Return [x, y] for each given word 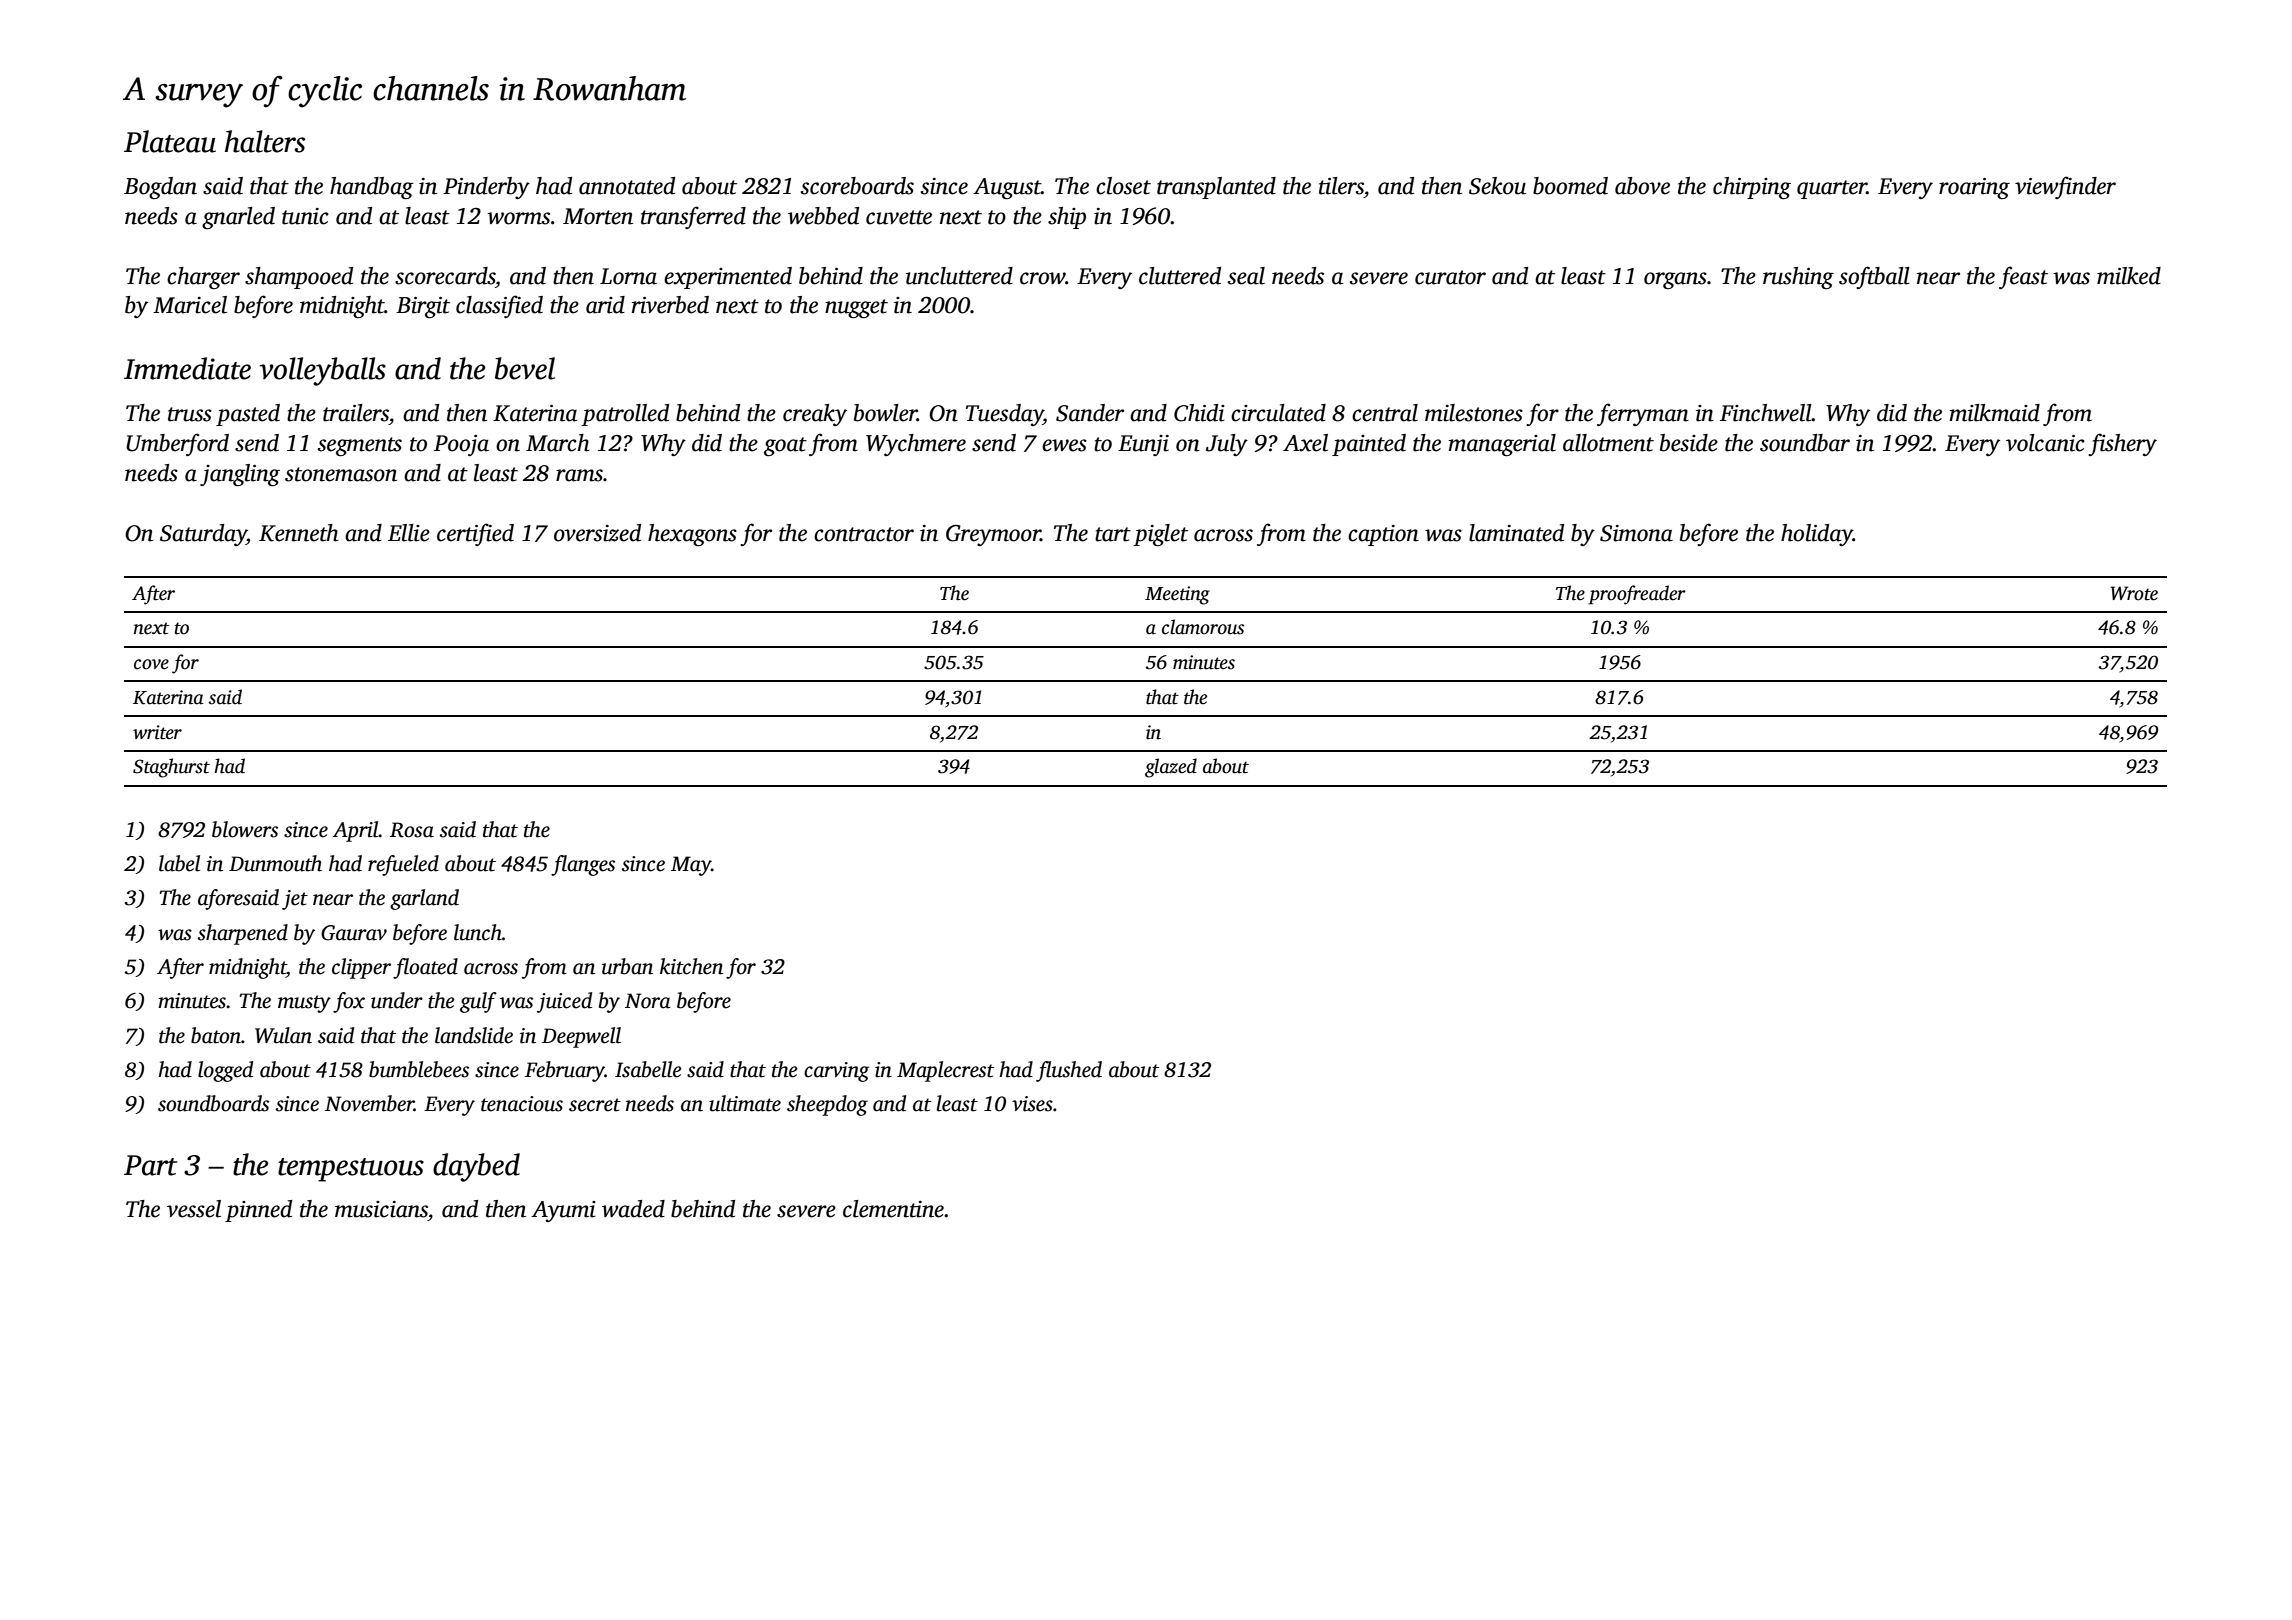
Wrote [2134, 593]
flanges [583, 865]
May [691, 866]
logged [225, 1071]
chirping [1752, 188]
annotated [627, 186]
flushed [1069, 1071]
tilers [1341, 186]
